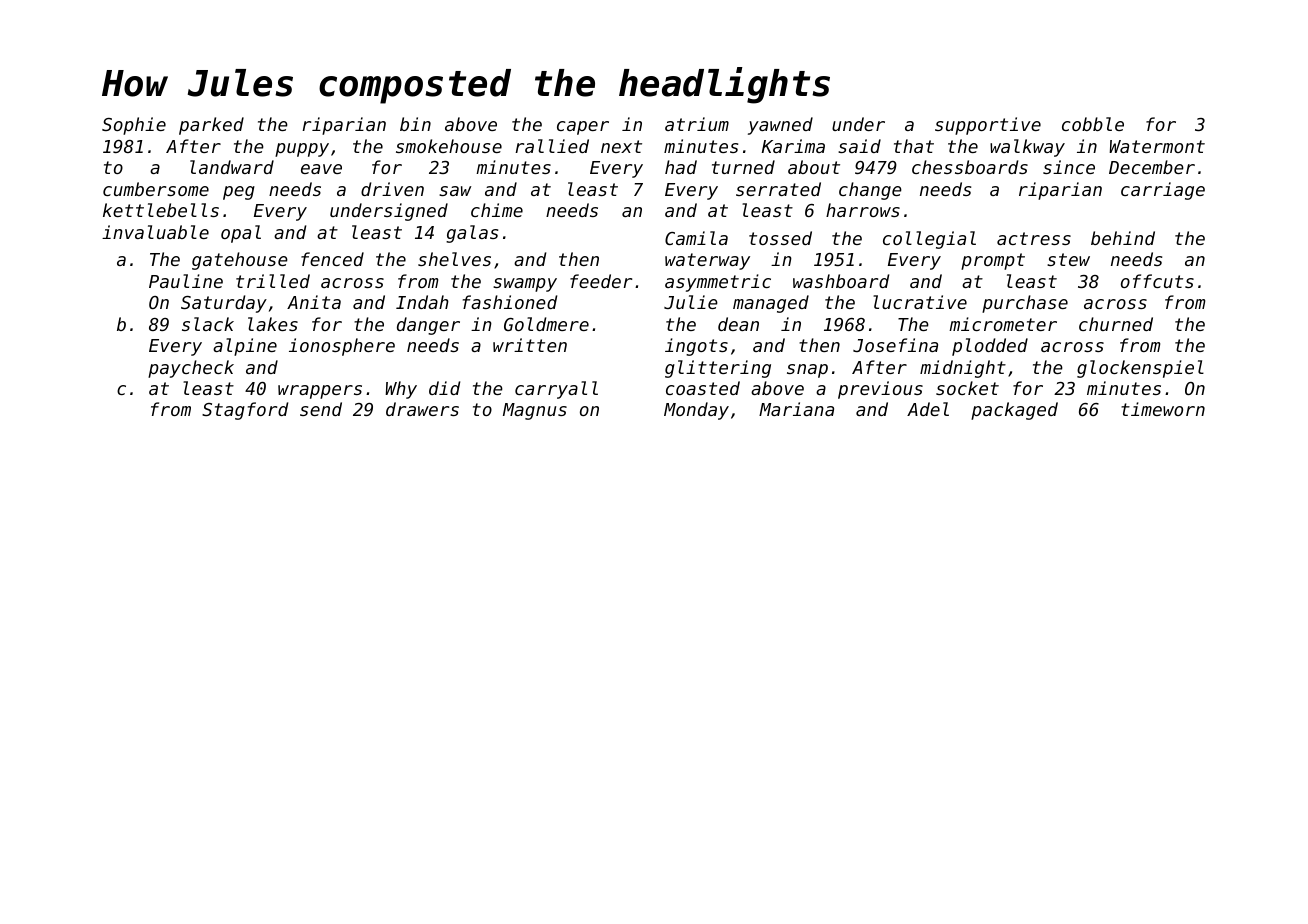 The height and width of the screenshot is (924, 1308). I want to click on feeder, so click(601, 281).
